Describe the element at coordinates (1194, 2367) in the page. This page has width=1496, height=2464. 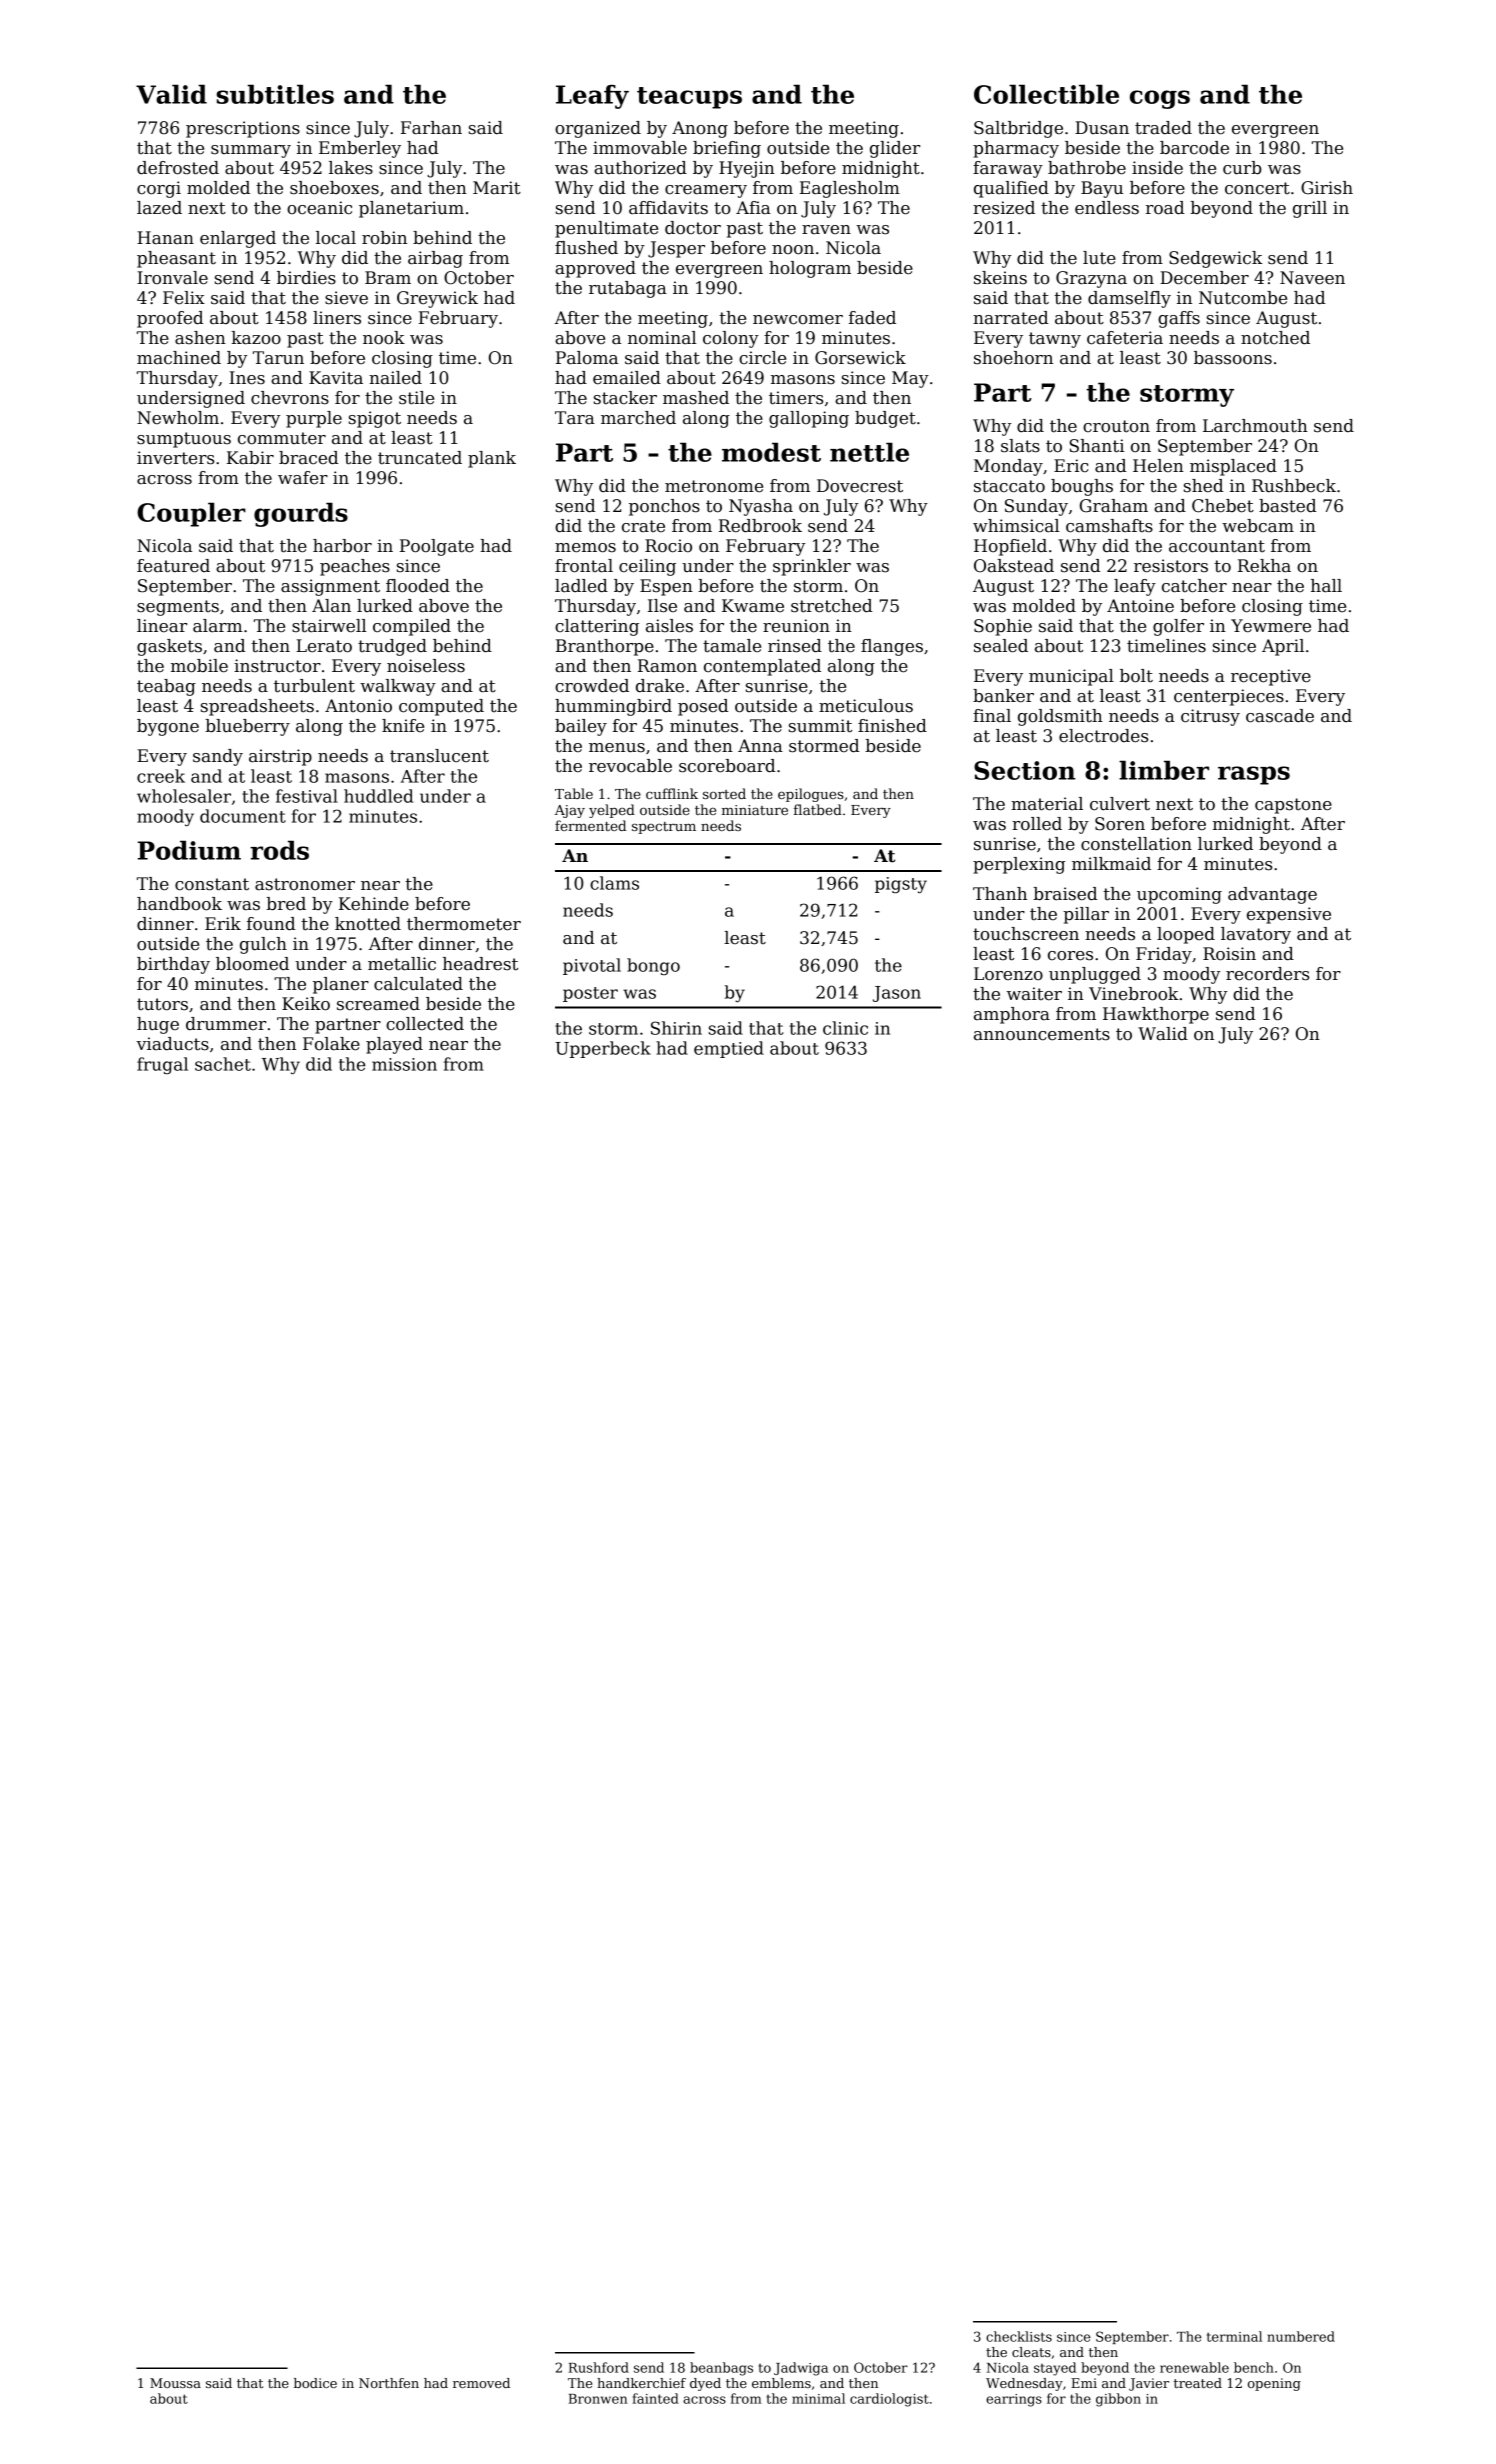
I see `renewable` at that location.
